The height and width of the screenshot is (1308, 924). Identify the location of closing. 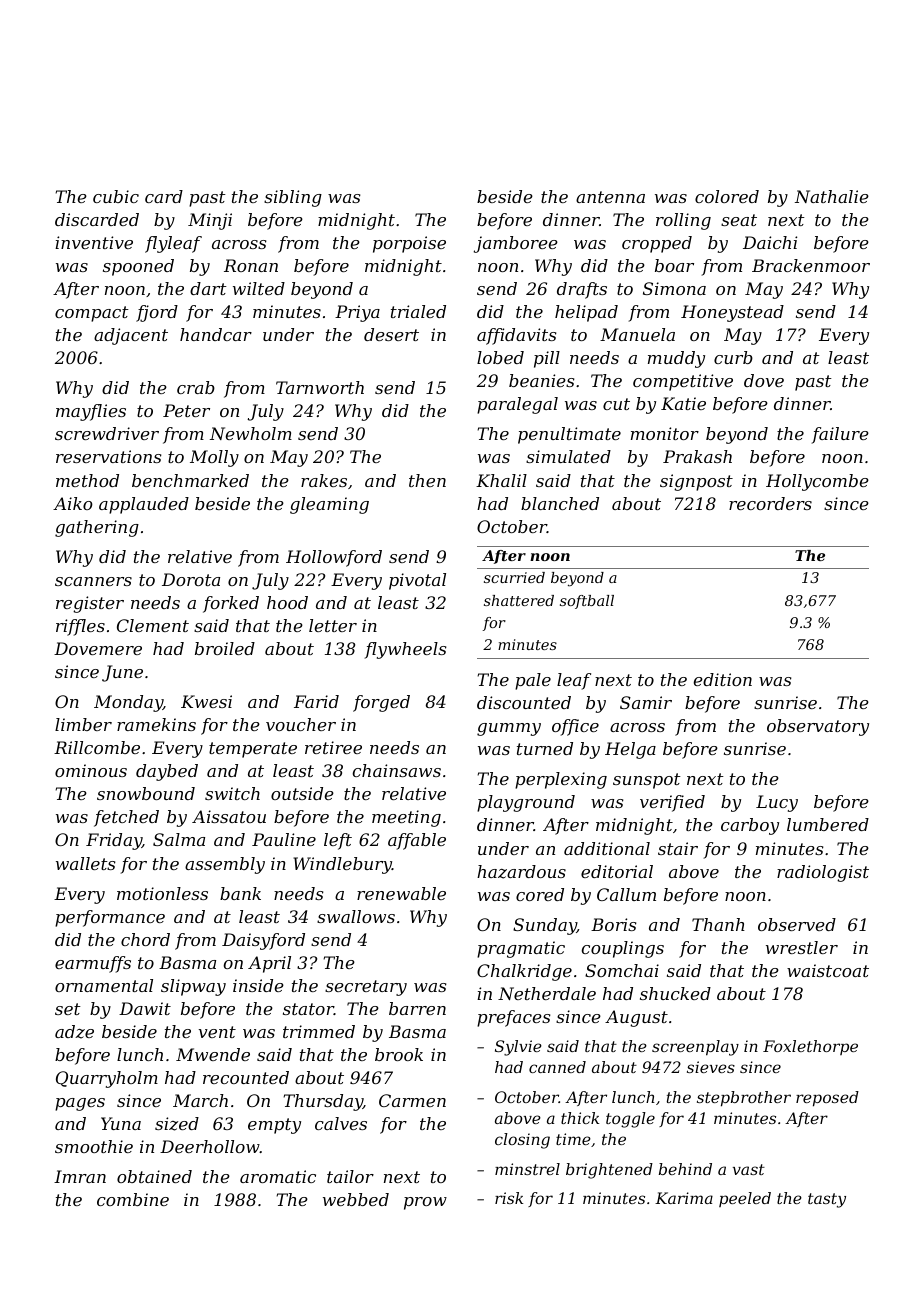
(522, 1141).
